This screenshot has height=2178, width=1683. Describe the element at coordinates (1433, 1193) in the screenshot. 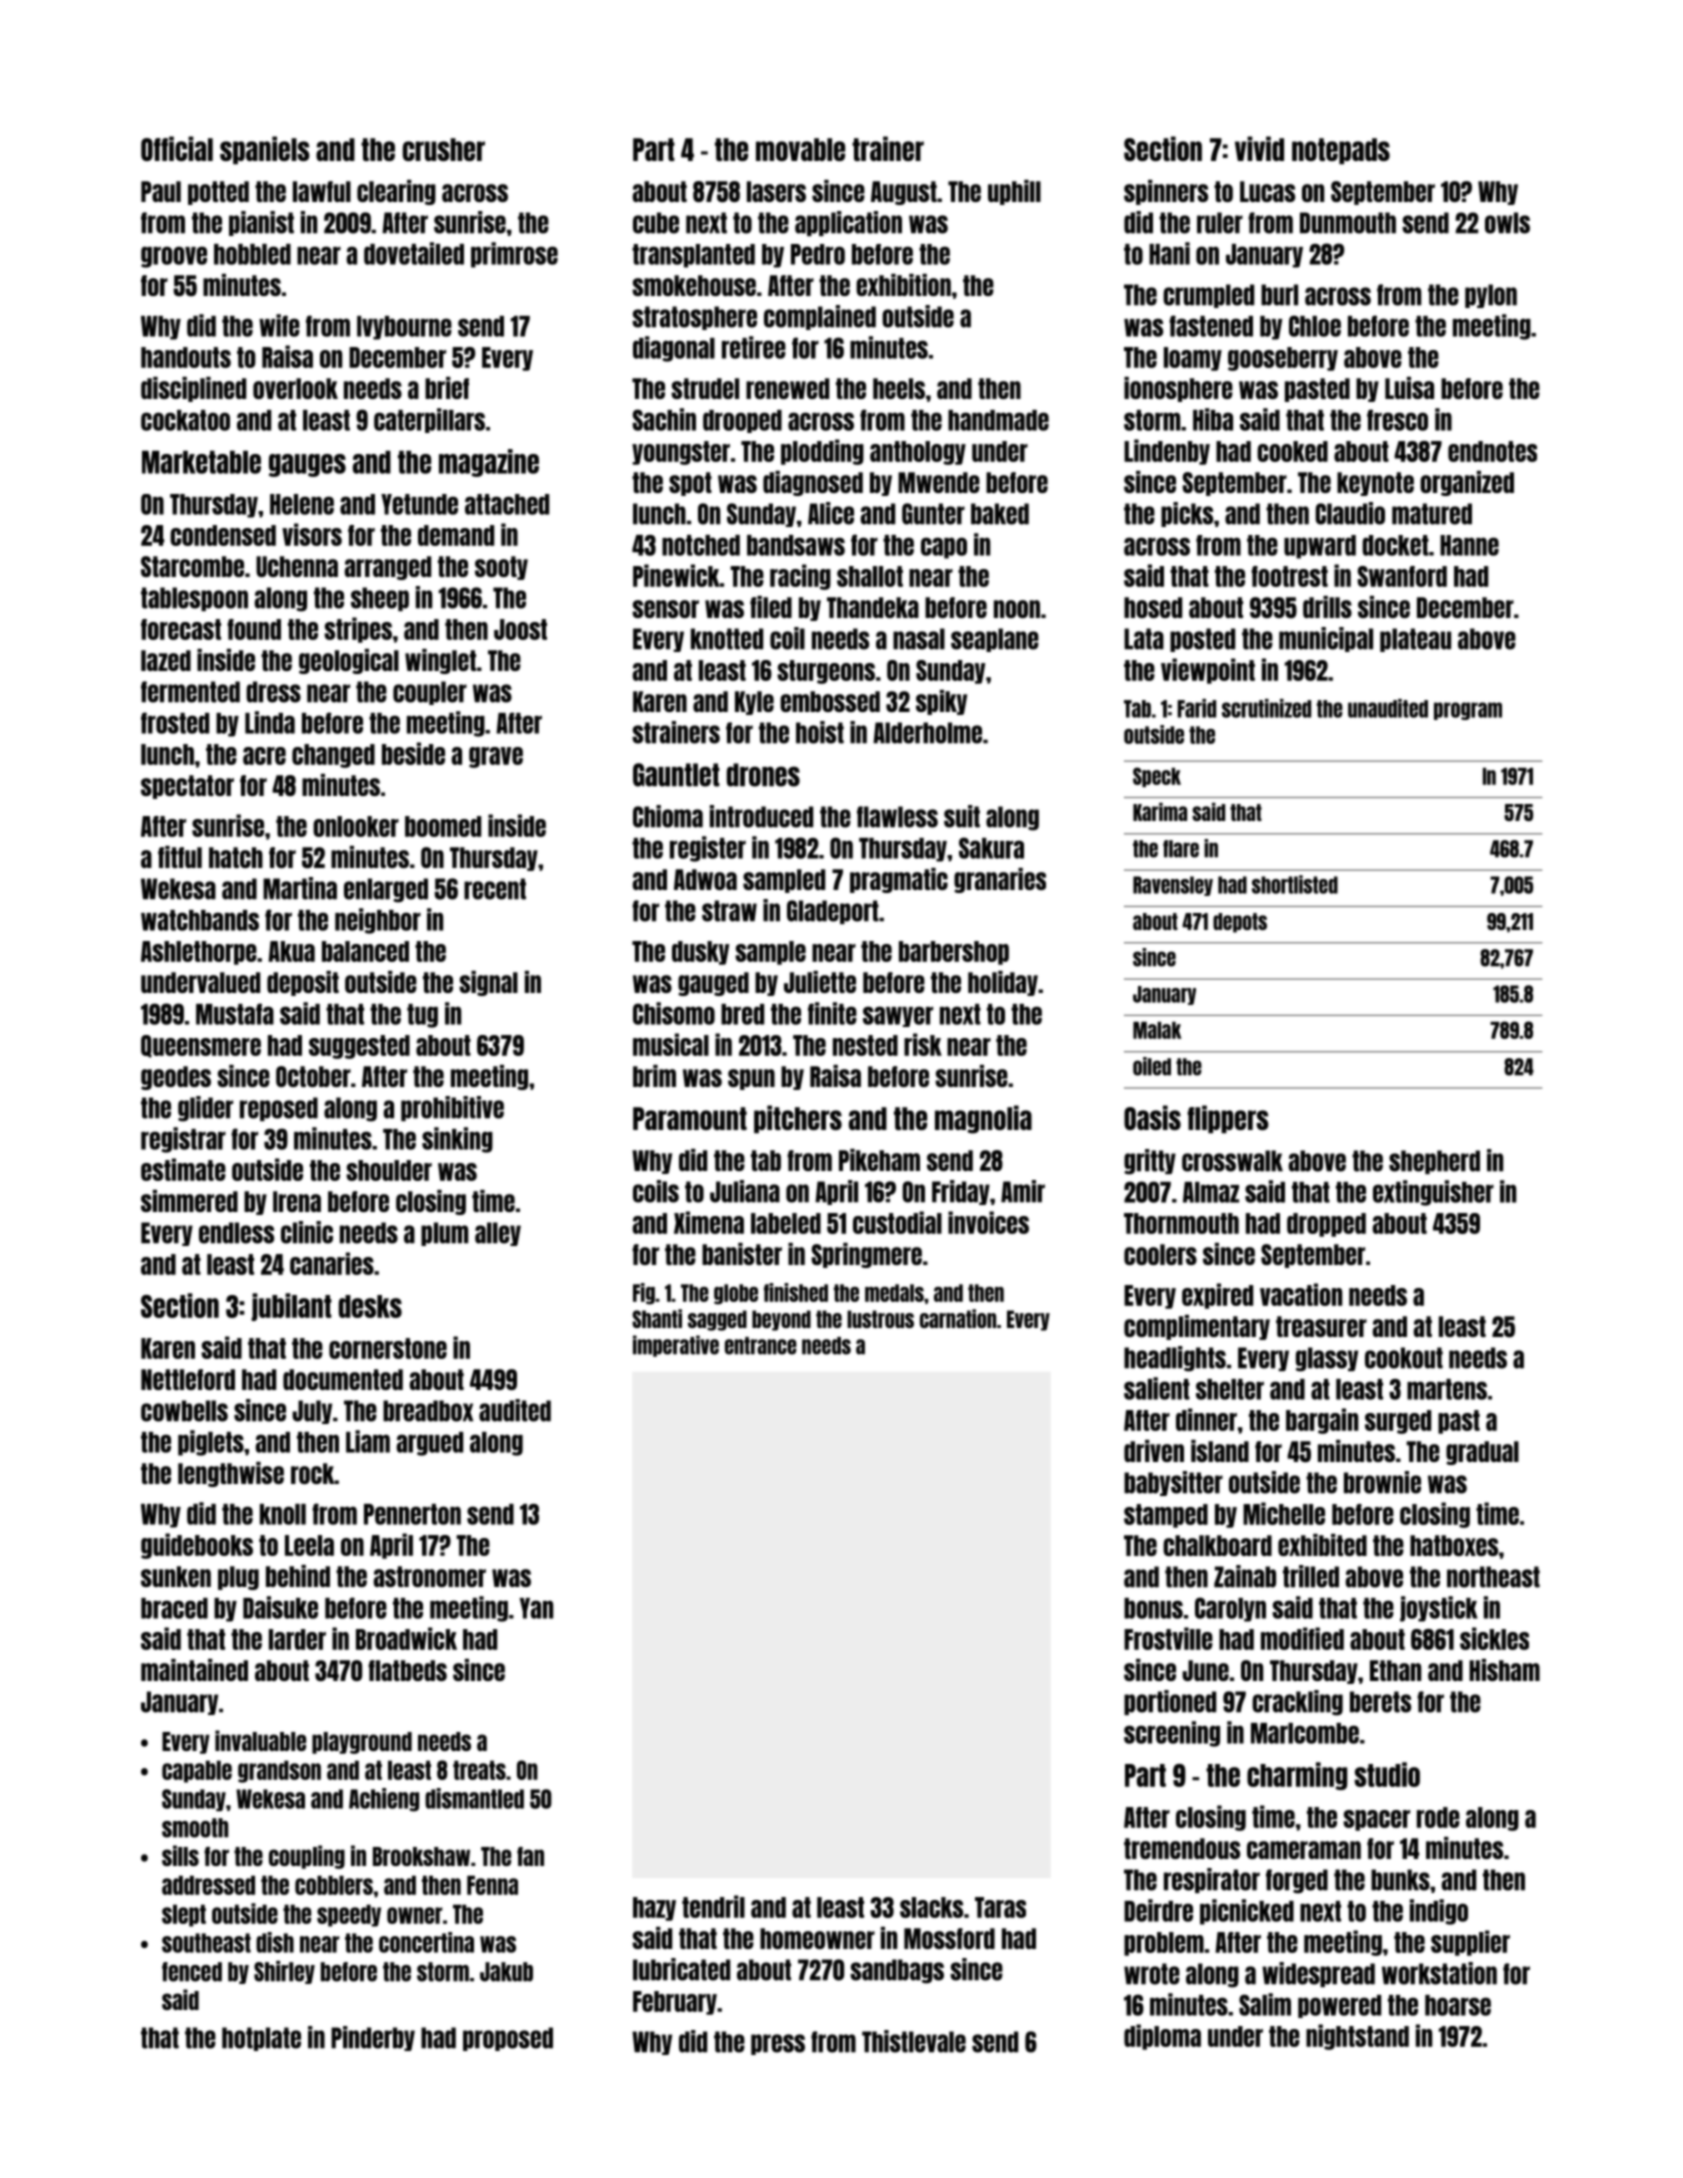

I see `extinguisher` at that location.
